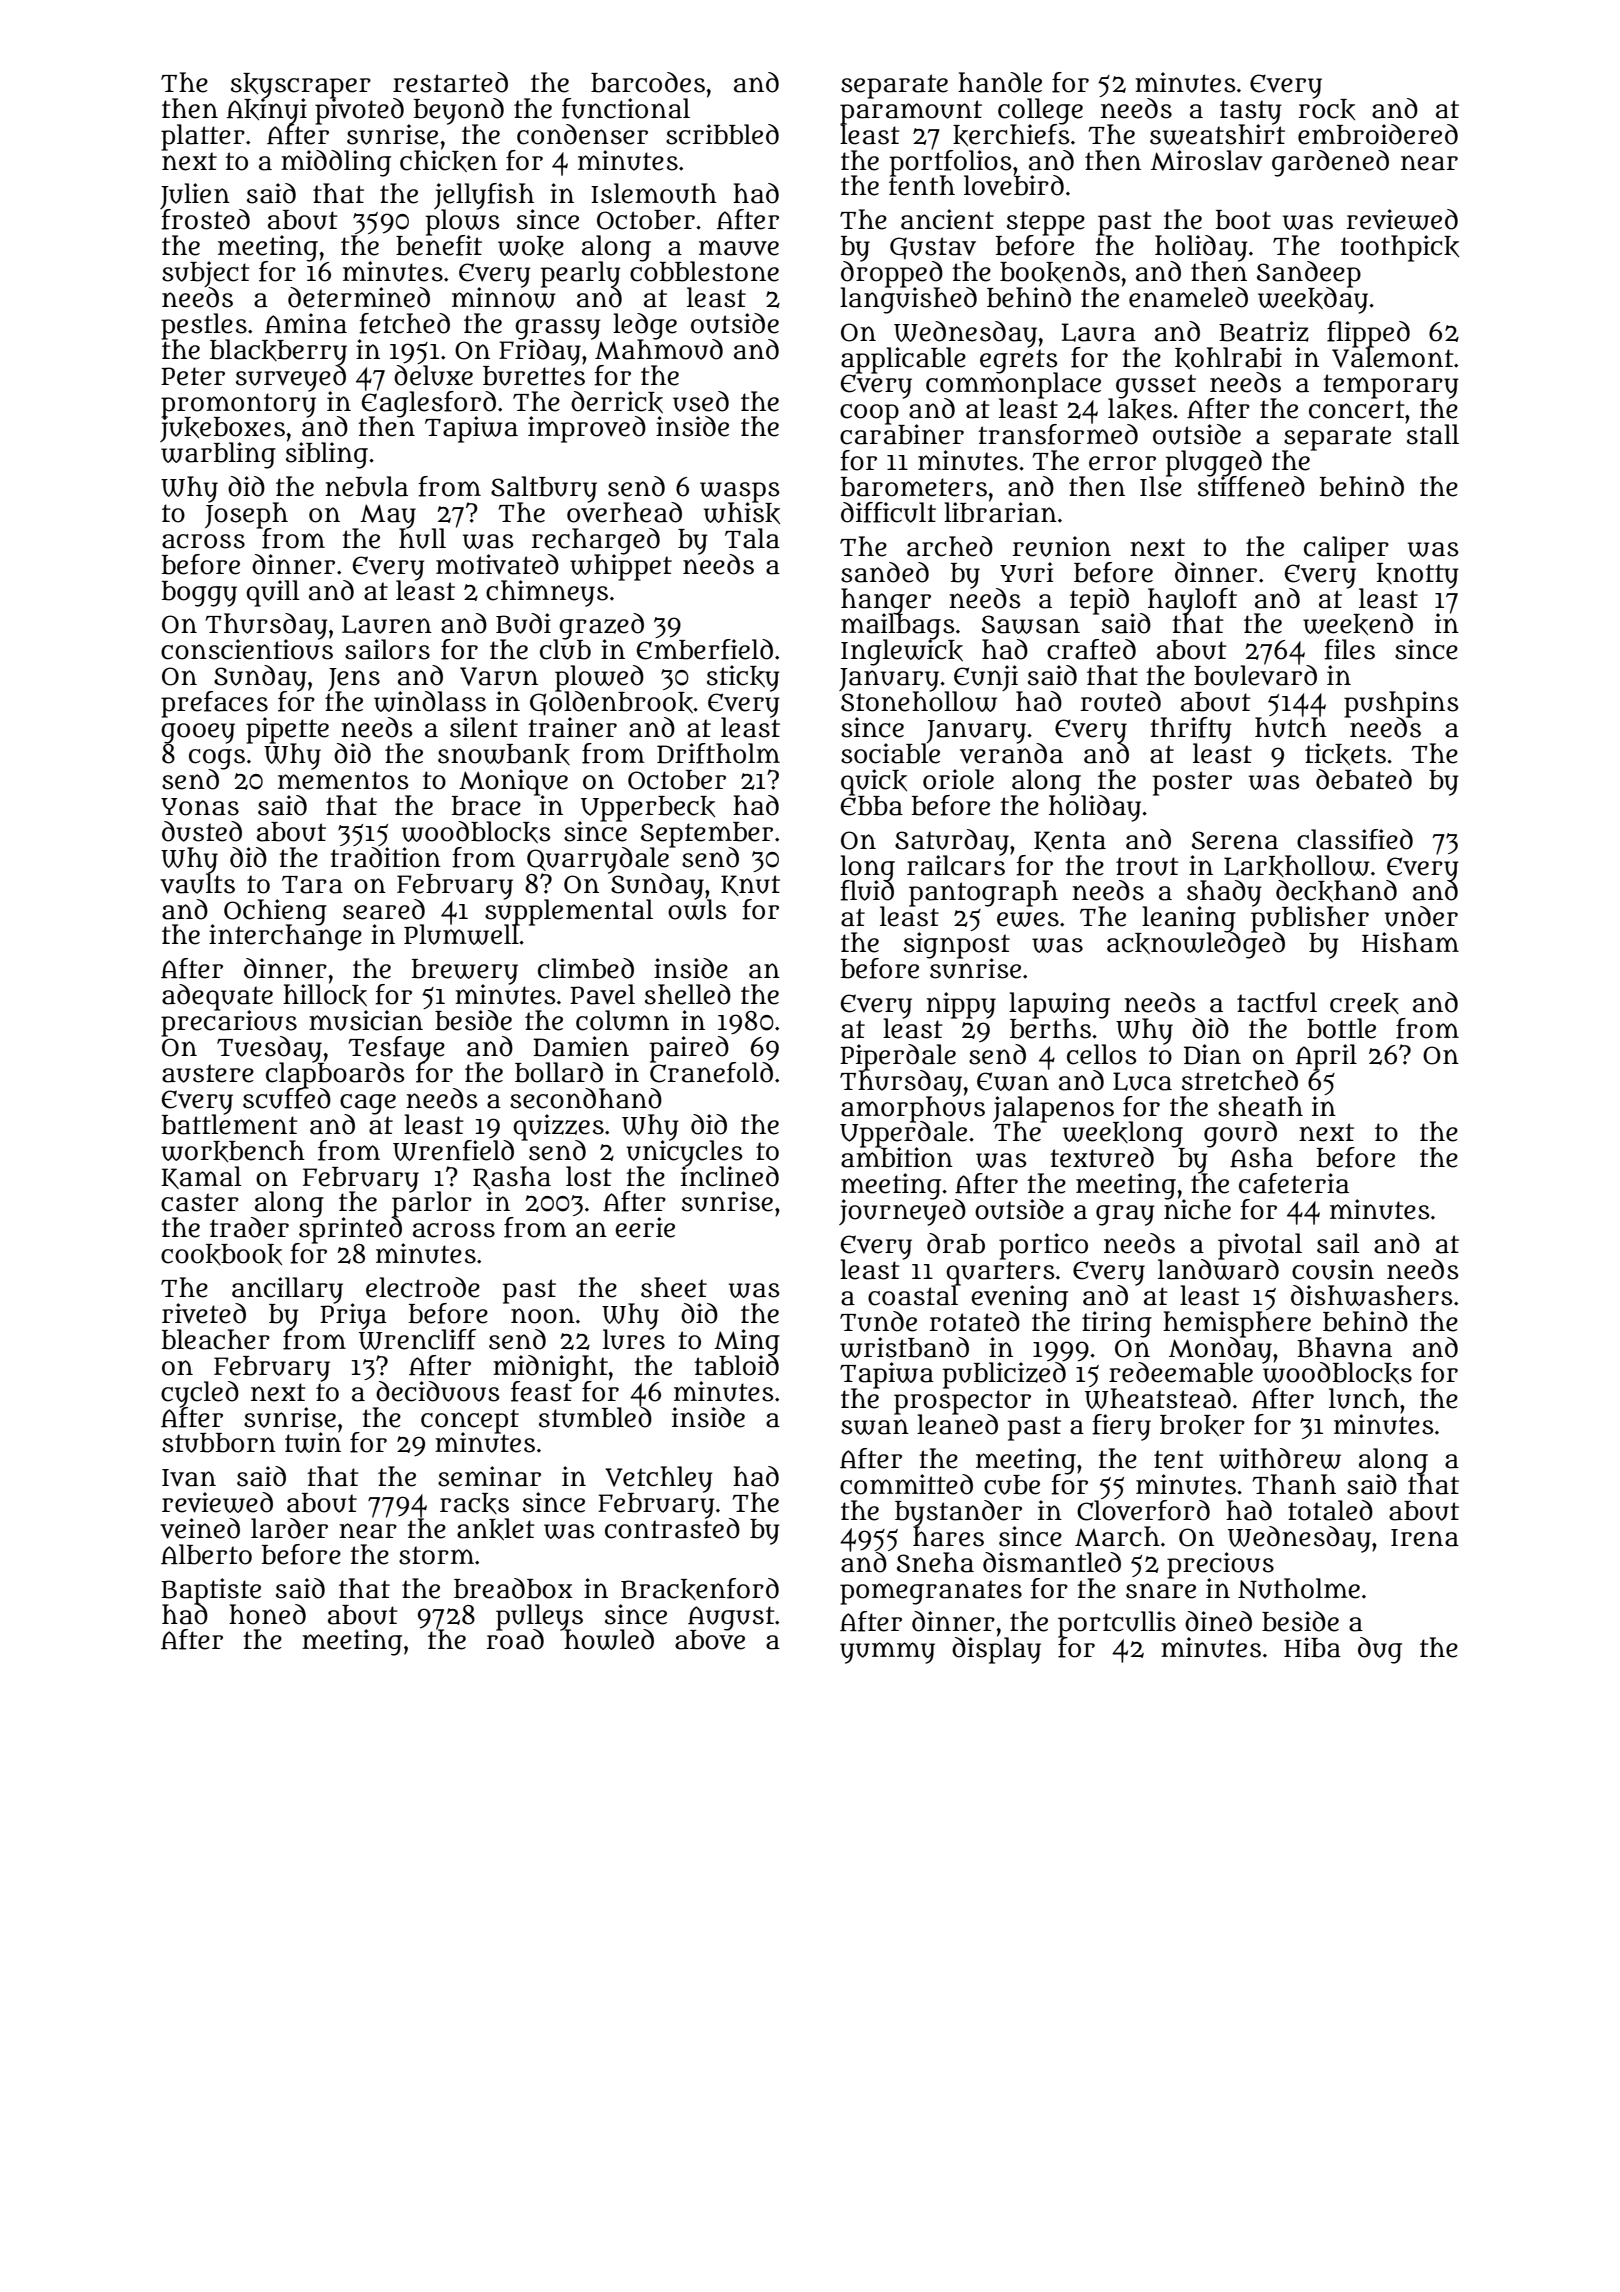 This screenshot has width=1620, height=2292. What do you see at coordinates (313, 1442) in the screenshot?
I see `twin` at bounding box center [313, 1442].
